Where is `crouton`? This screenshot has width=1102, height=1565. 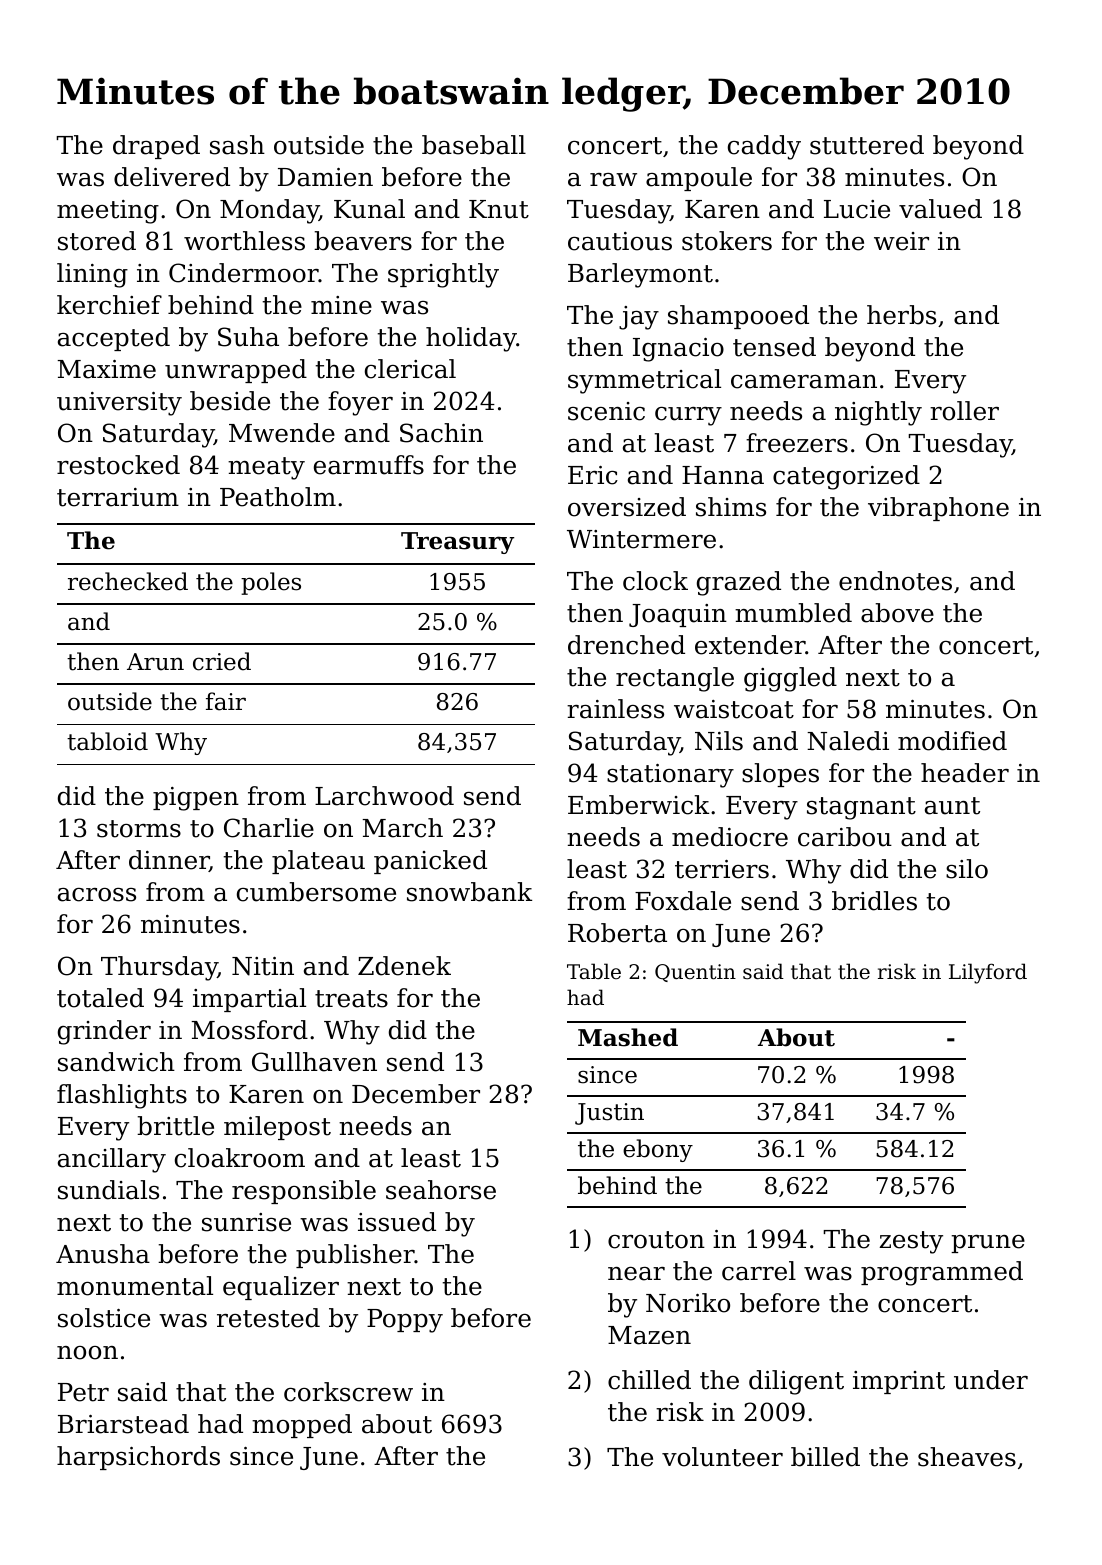 crouton is located at coordinates (656, 1240).
